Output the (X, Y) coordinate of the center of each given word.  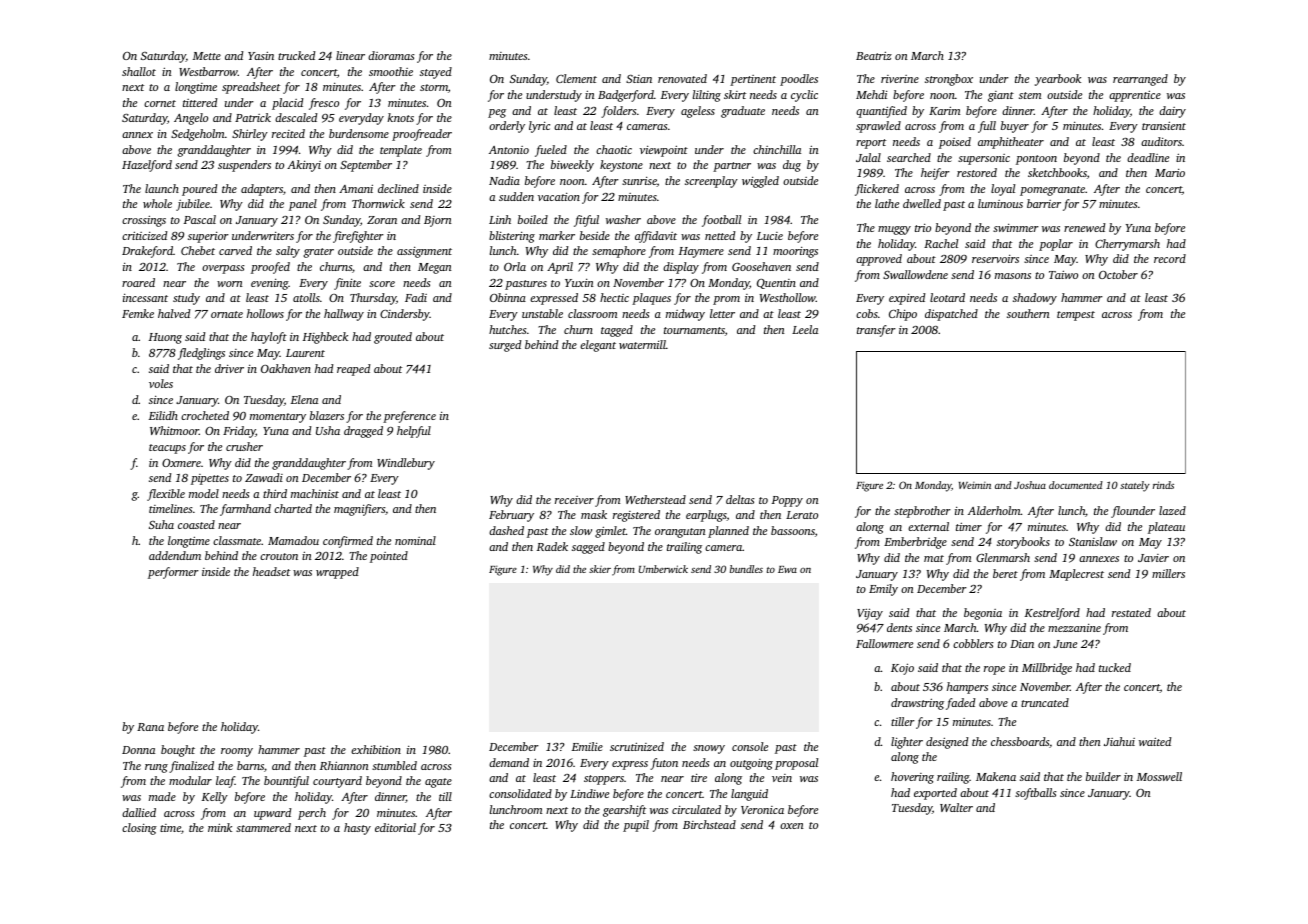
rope (994, 670)
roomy (237, 752)
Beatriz (874, 55)
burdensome (359, 133)
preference (409, 417)
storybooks (1023, 543)
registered (636, 516)
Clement (576, 78)
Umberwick (663, 569)
